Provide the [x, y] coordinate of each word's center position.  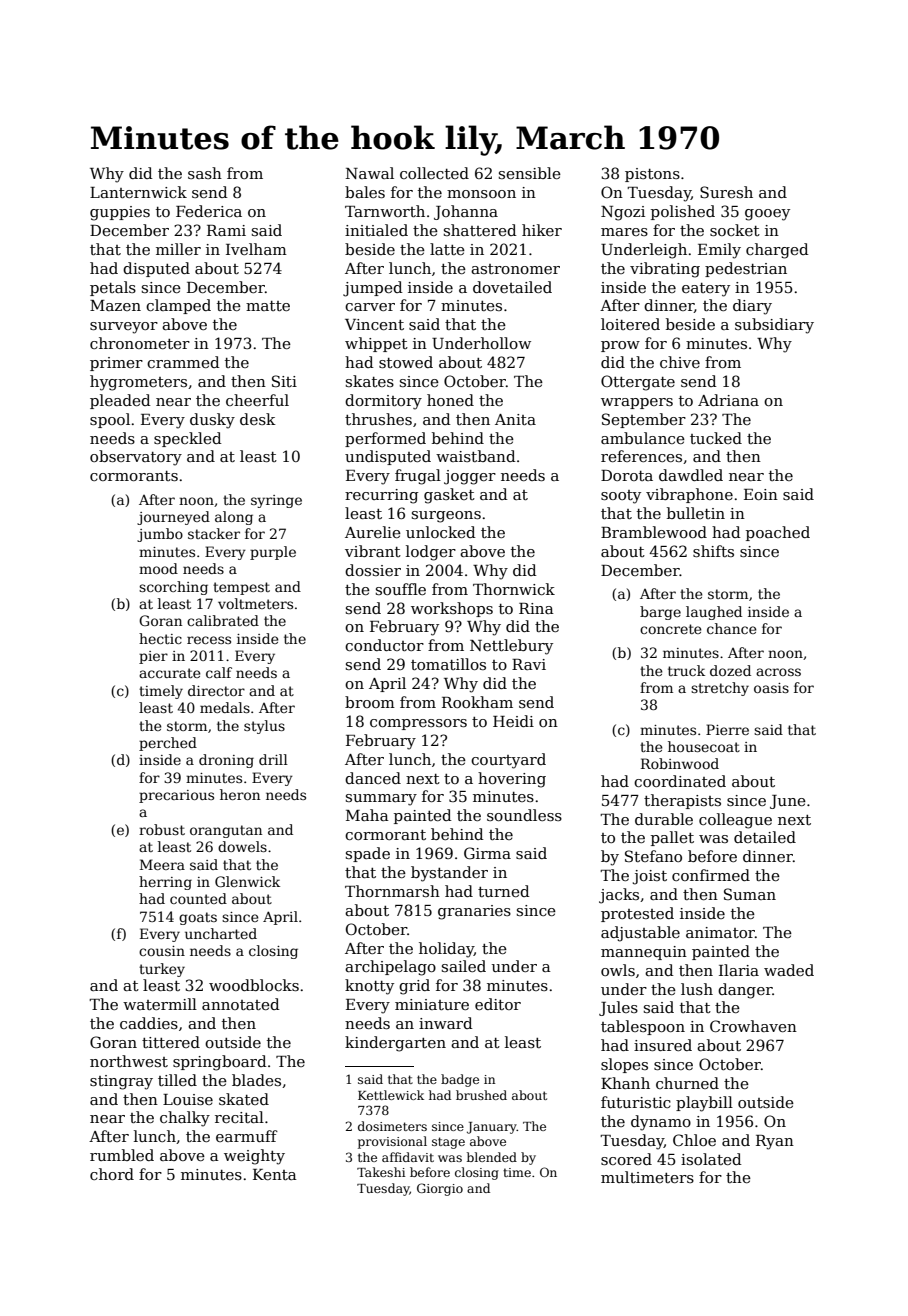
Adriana [728, 400]
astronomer [515, 269]
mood [158, 568]
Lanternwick [138, 192]
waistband [476, 456]
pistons [652, 175]
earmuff [247, 1136]
